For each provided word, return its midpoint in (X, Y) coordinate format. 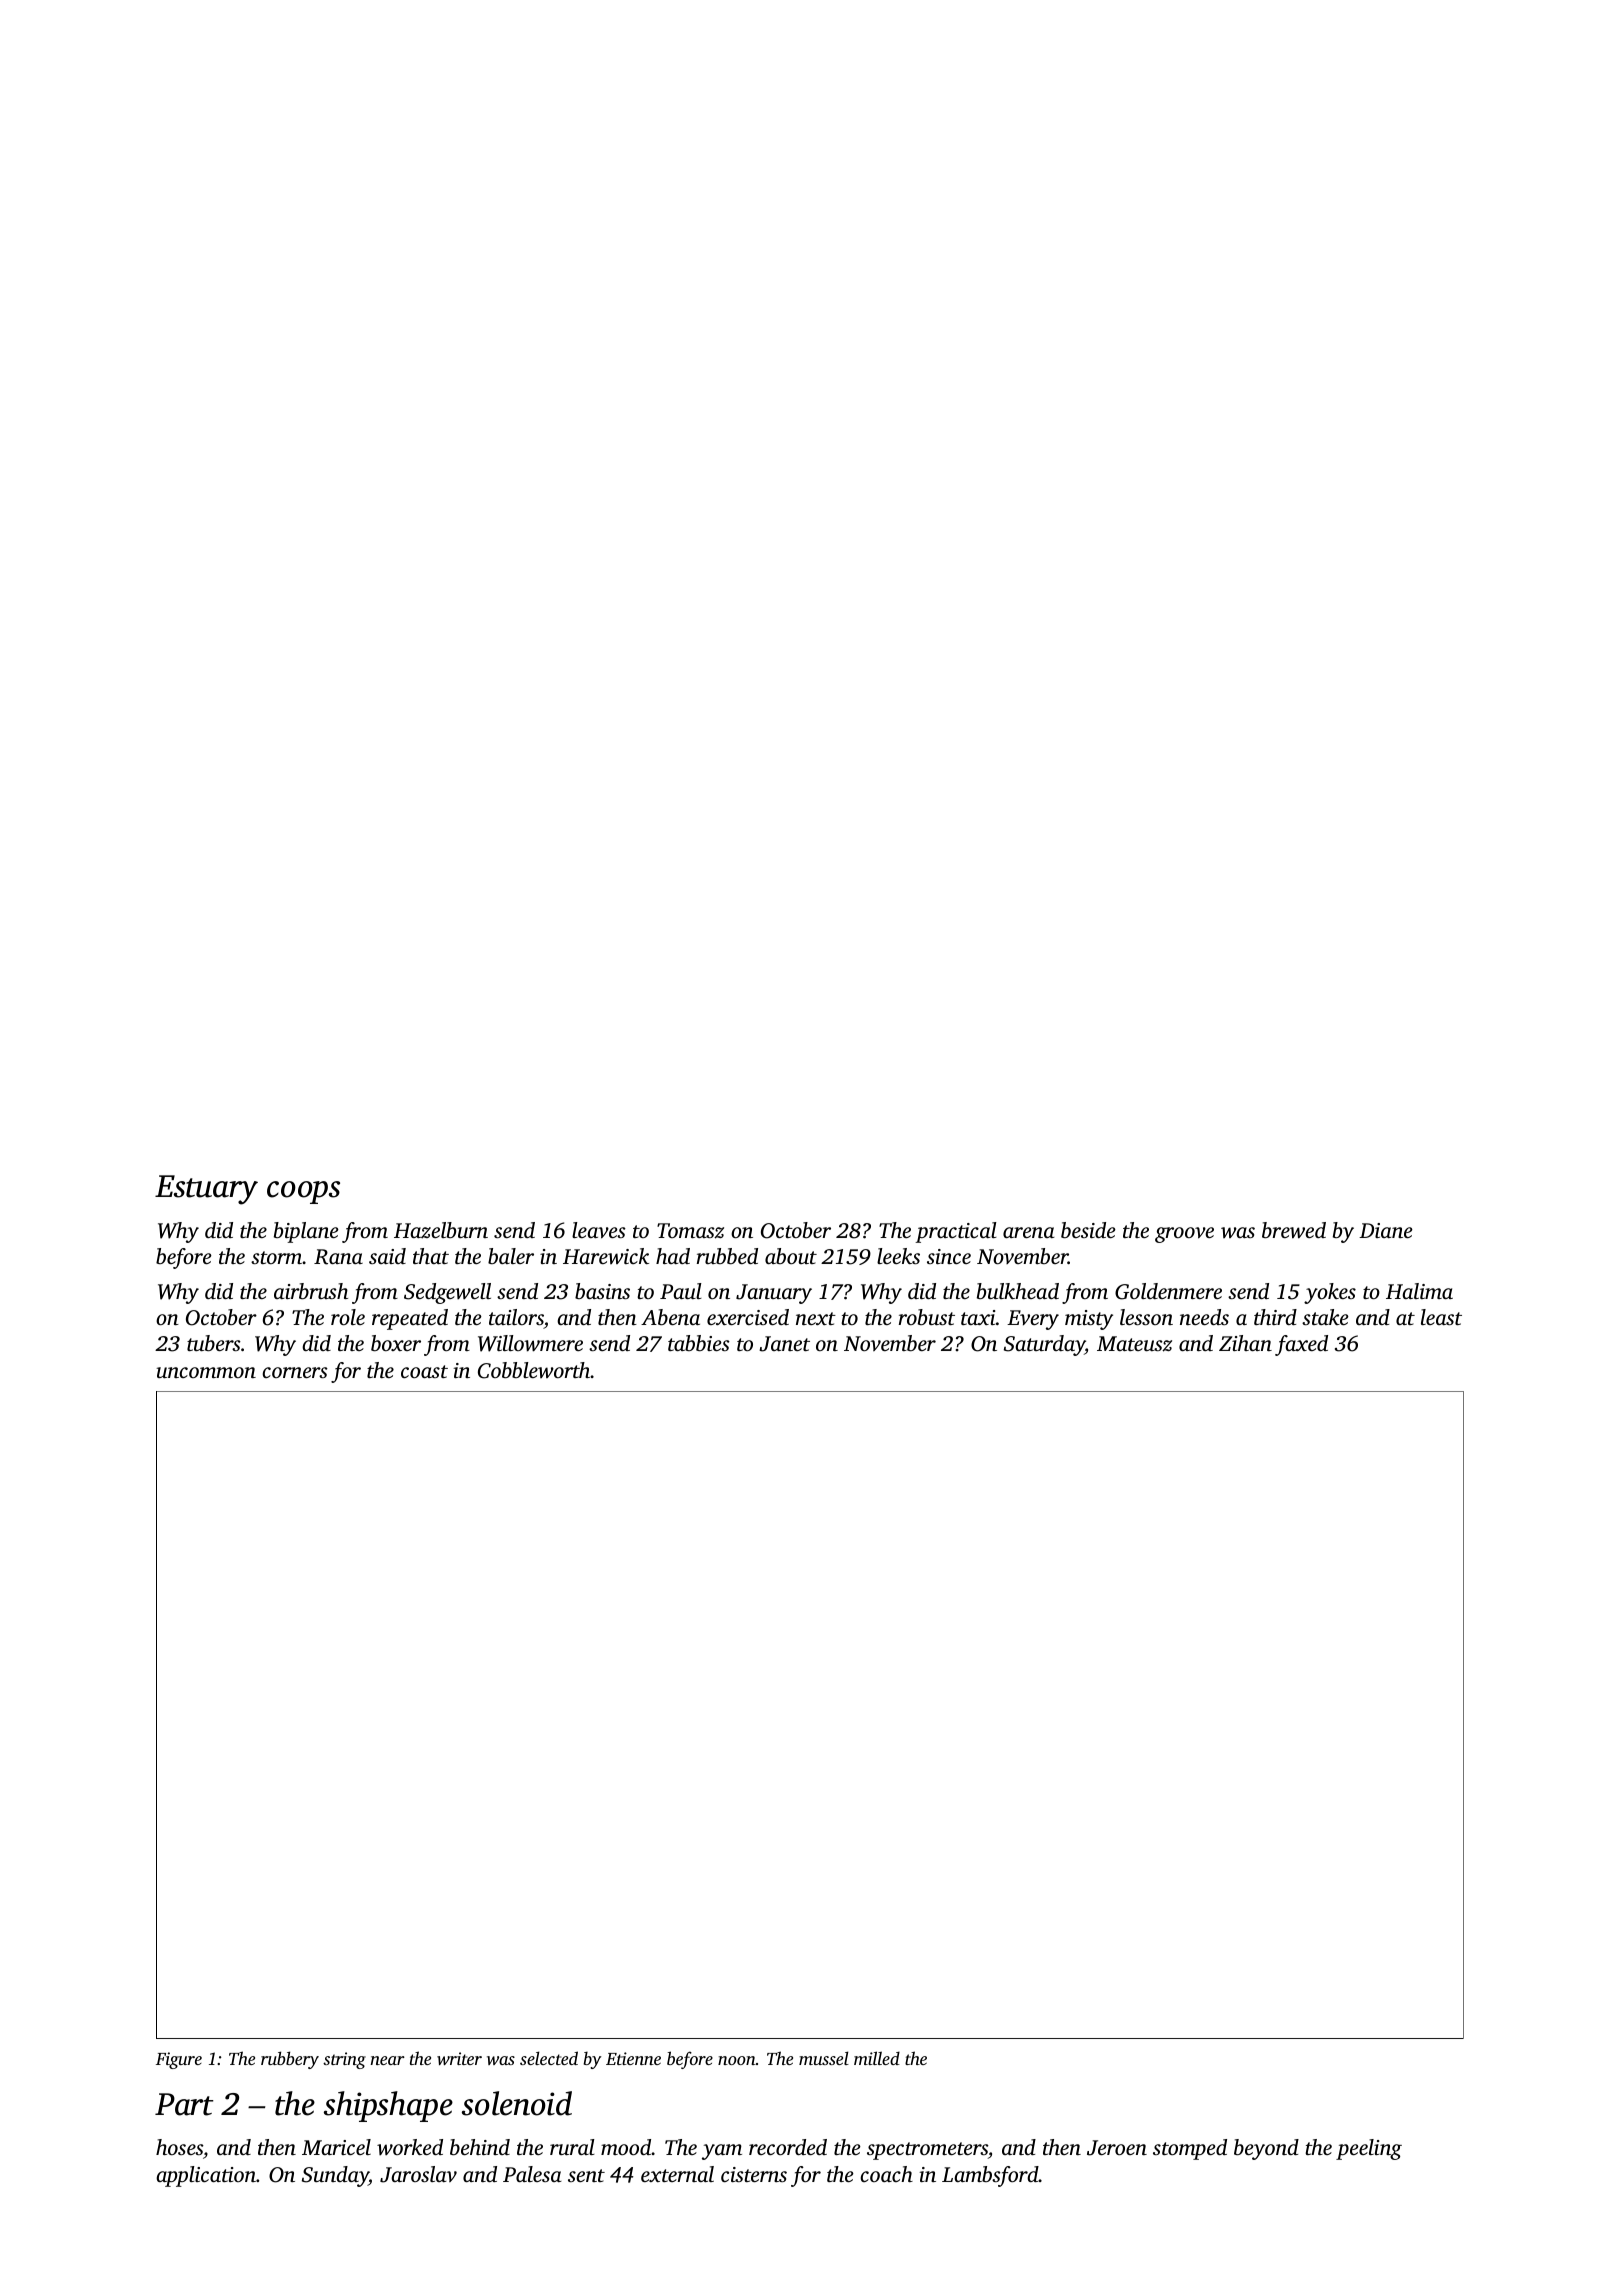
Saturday (1044, 1345)
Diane (1386, 1230)
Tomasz (690, 1231)
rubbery (290, 2060)
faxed (1301, 1345)
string (344, 2060)
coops (303, 1192)
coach (886, 2174)
